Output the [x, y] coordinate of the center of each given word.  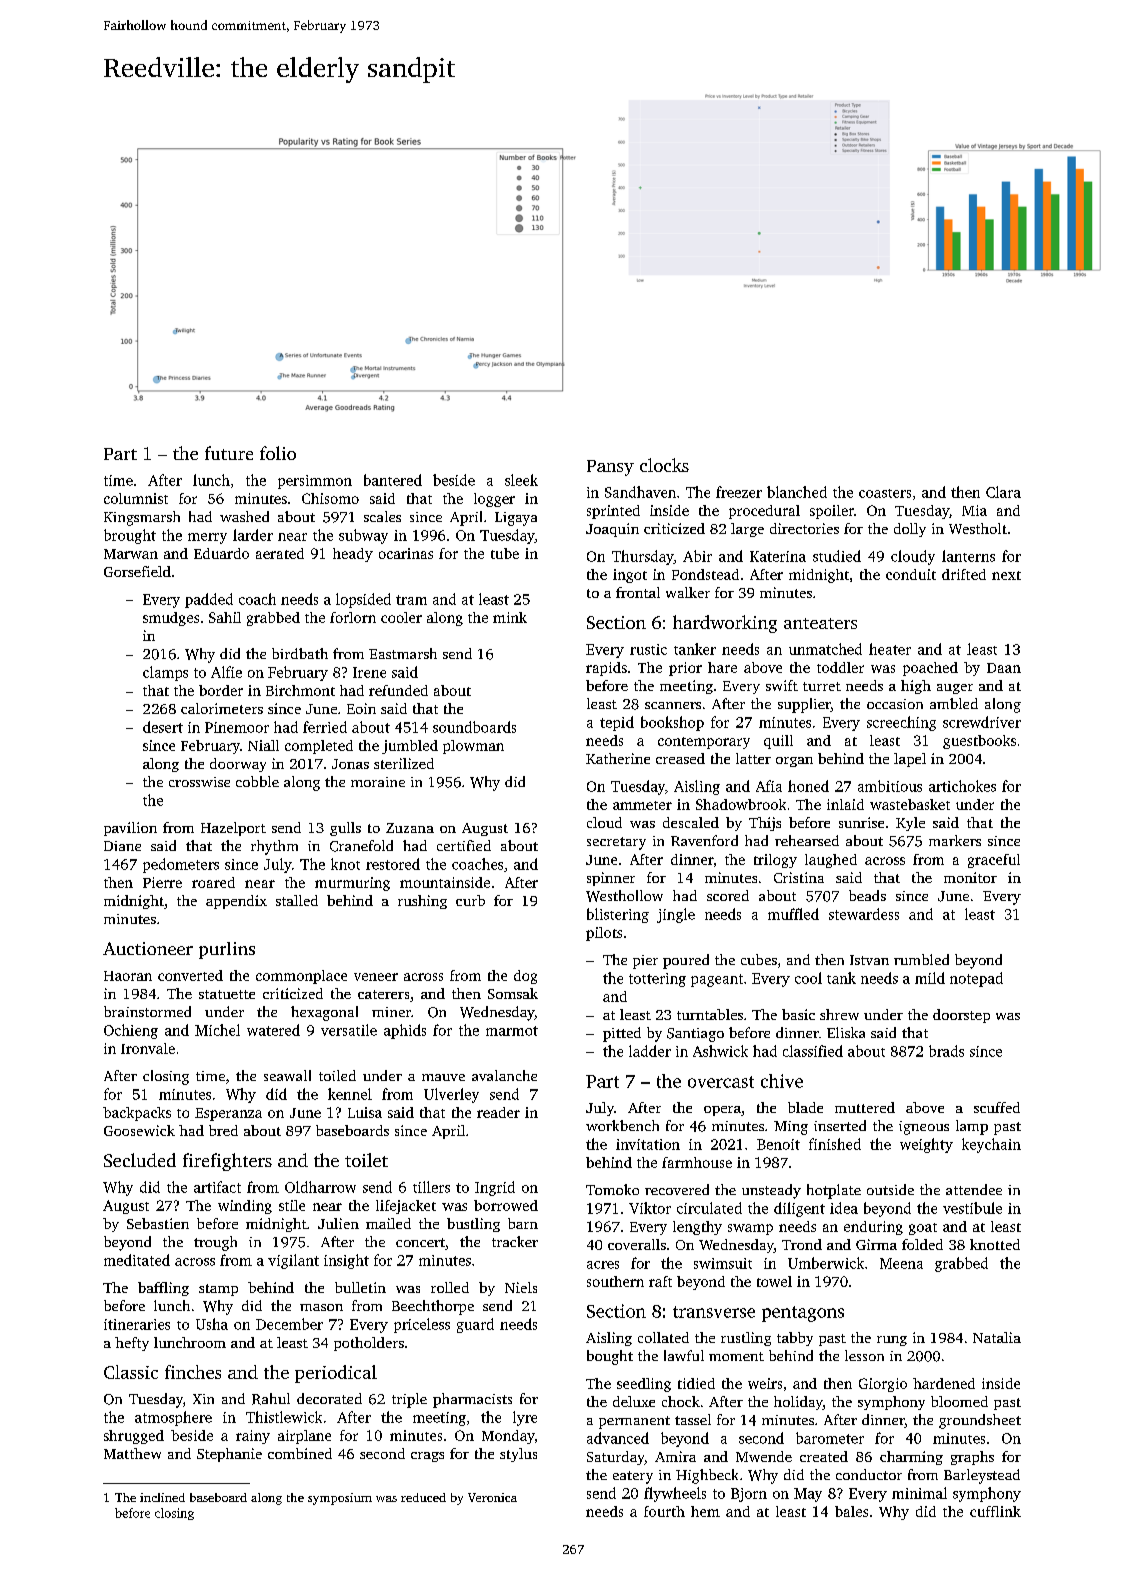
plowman [473, 747]
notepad [976, 979]
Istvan [869, 960]
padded [209, 600]
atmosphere [173, 1418]
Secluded [140, 1160]
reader [498, 1112]
